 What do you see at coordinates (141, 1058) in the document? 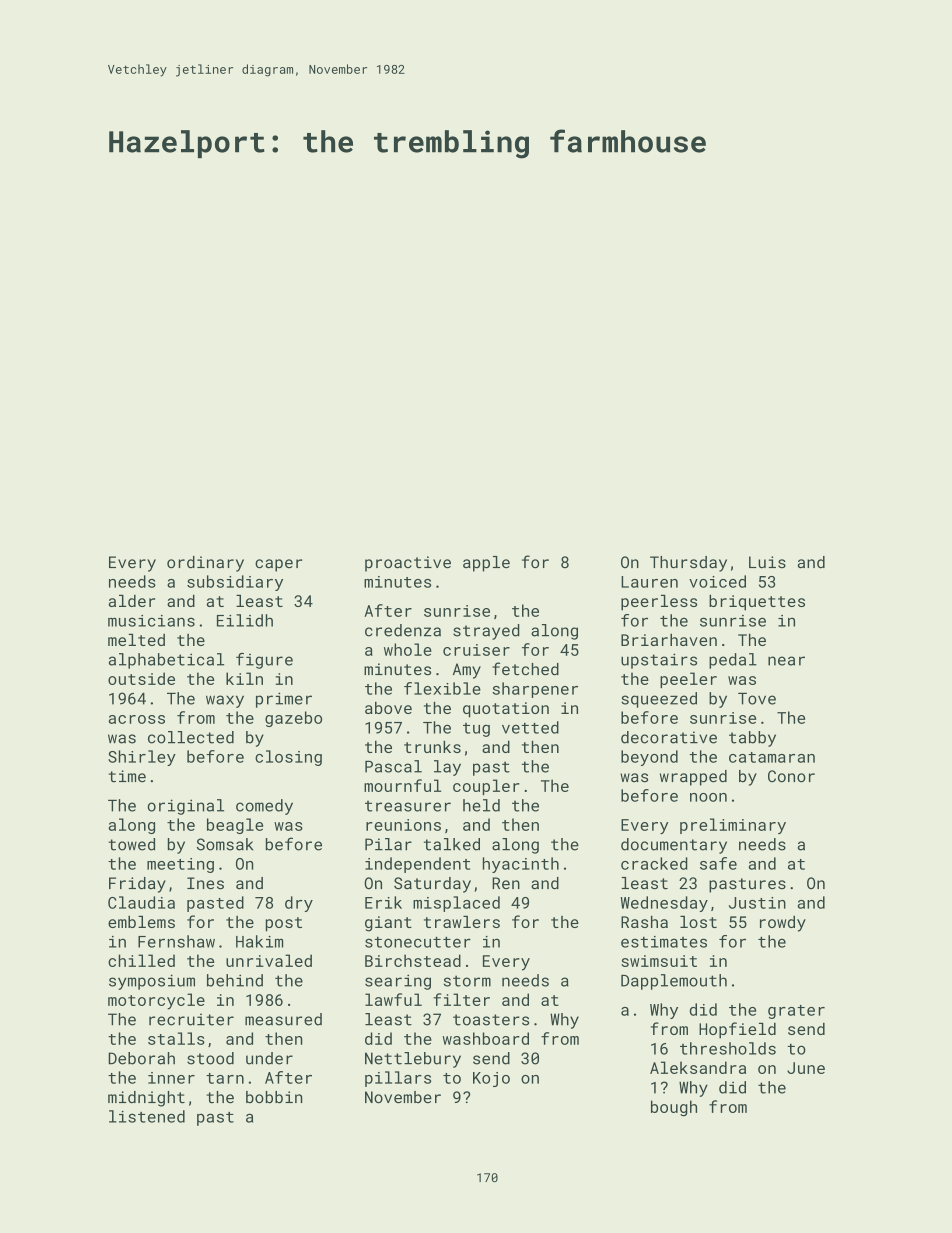
I see `Deborah` at bounding box center [141, 1058].
